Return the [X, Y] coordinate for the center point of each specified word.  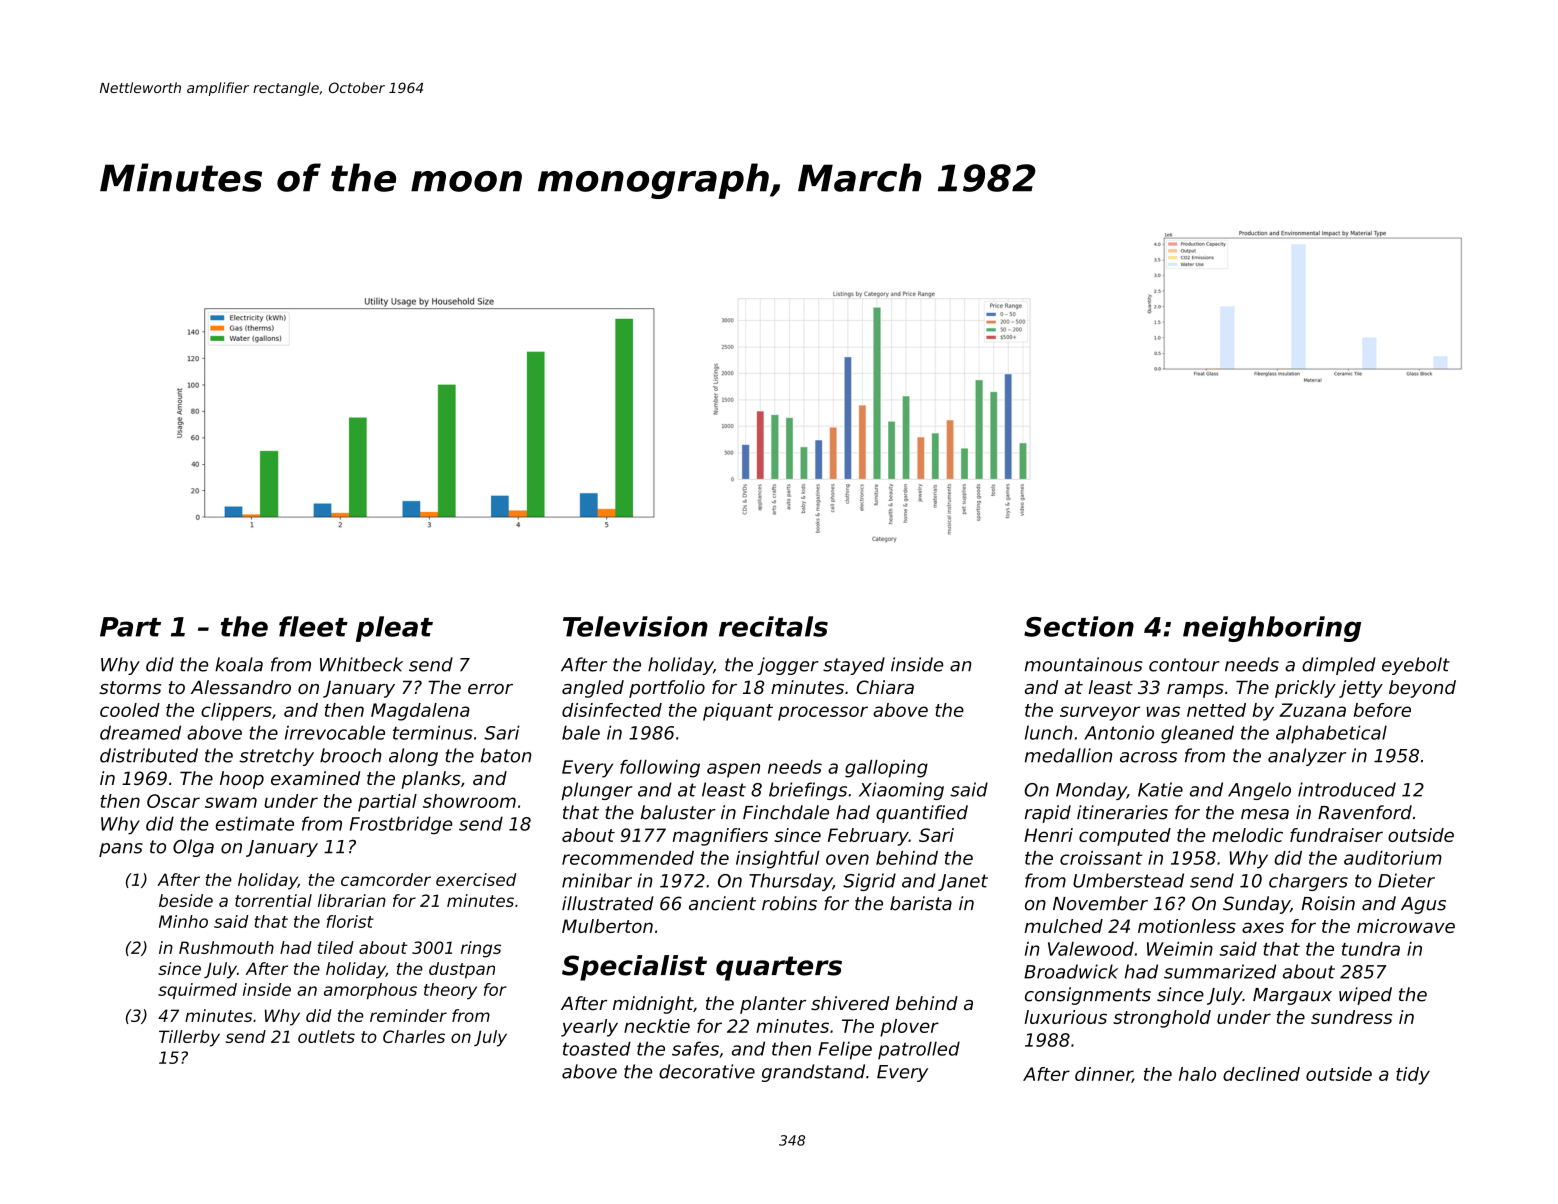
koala [239, 664]
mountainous [1084, 664]
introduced [1347, 789]
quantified [922, 814]
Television [635, 626]
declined [1261, 1074]
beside [186, 900]
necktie [657, 1026]
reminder [408, 1015]
